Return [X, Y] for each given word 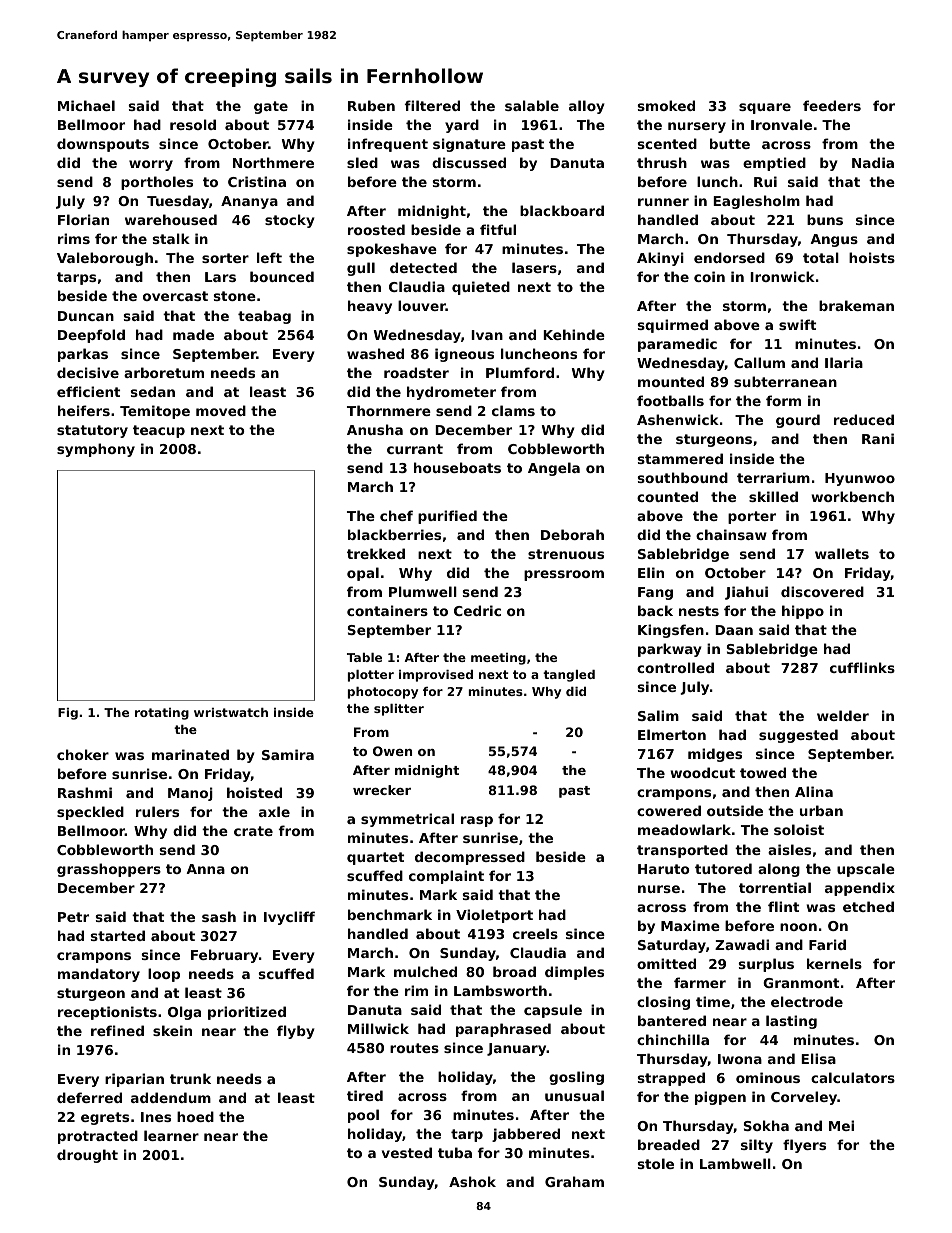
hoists [872, 257]
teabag [264, 317]
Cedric [477, 610]
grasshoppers [109, 870]
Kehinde [574, 334]
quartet [375, 858]
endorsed [729, 257]
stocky [290, 221]
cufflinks [862, 667]
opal [363, 574]
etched [868, 906]
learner [171, 1135]
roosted [376, 229]
